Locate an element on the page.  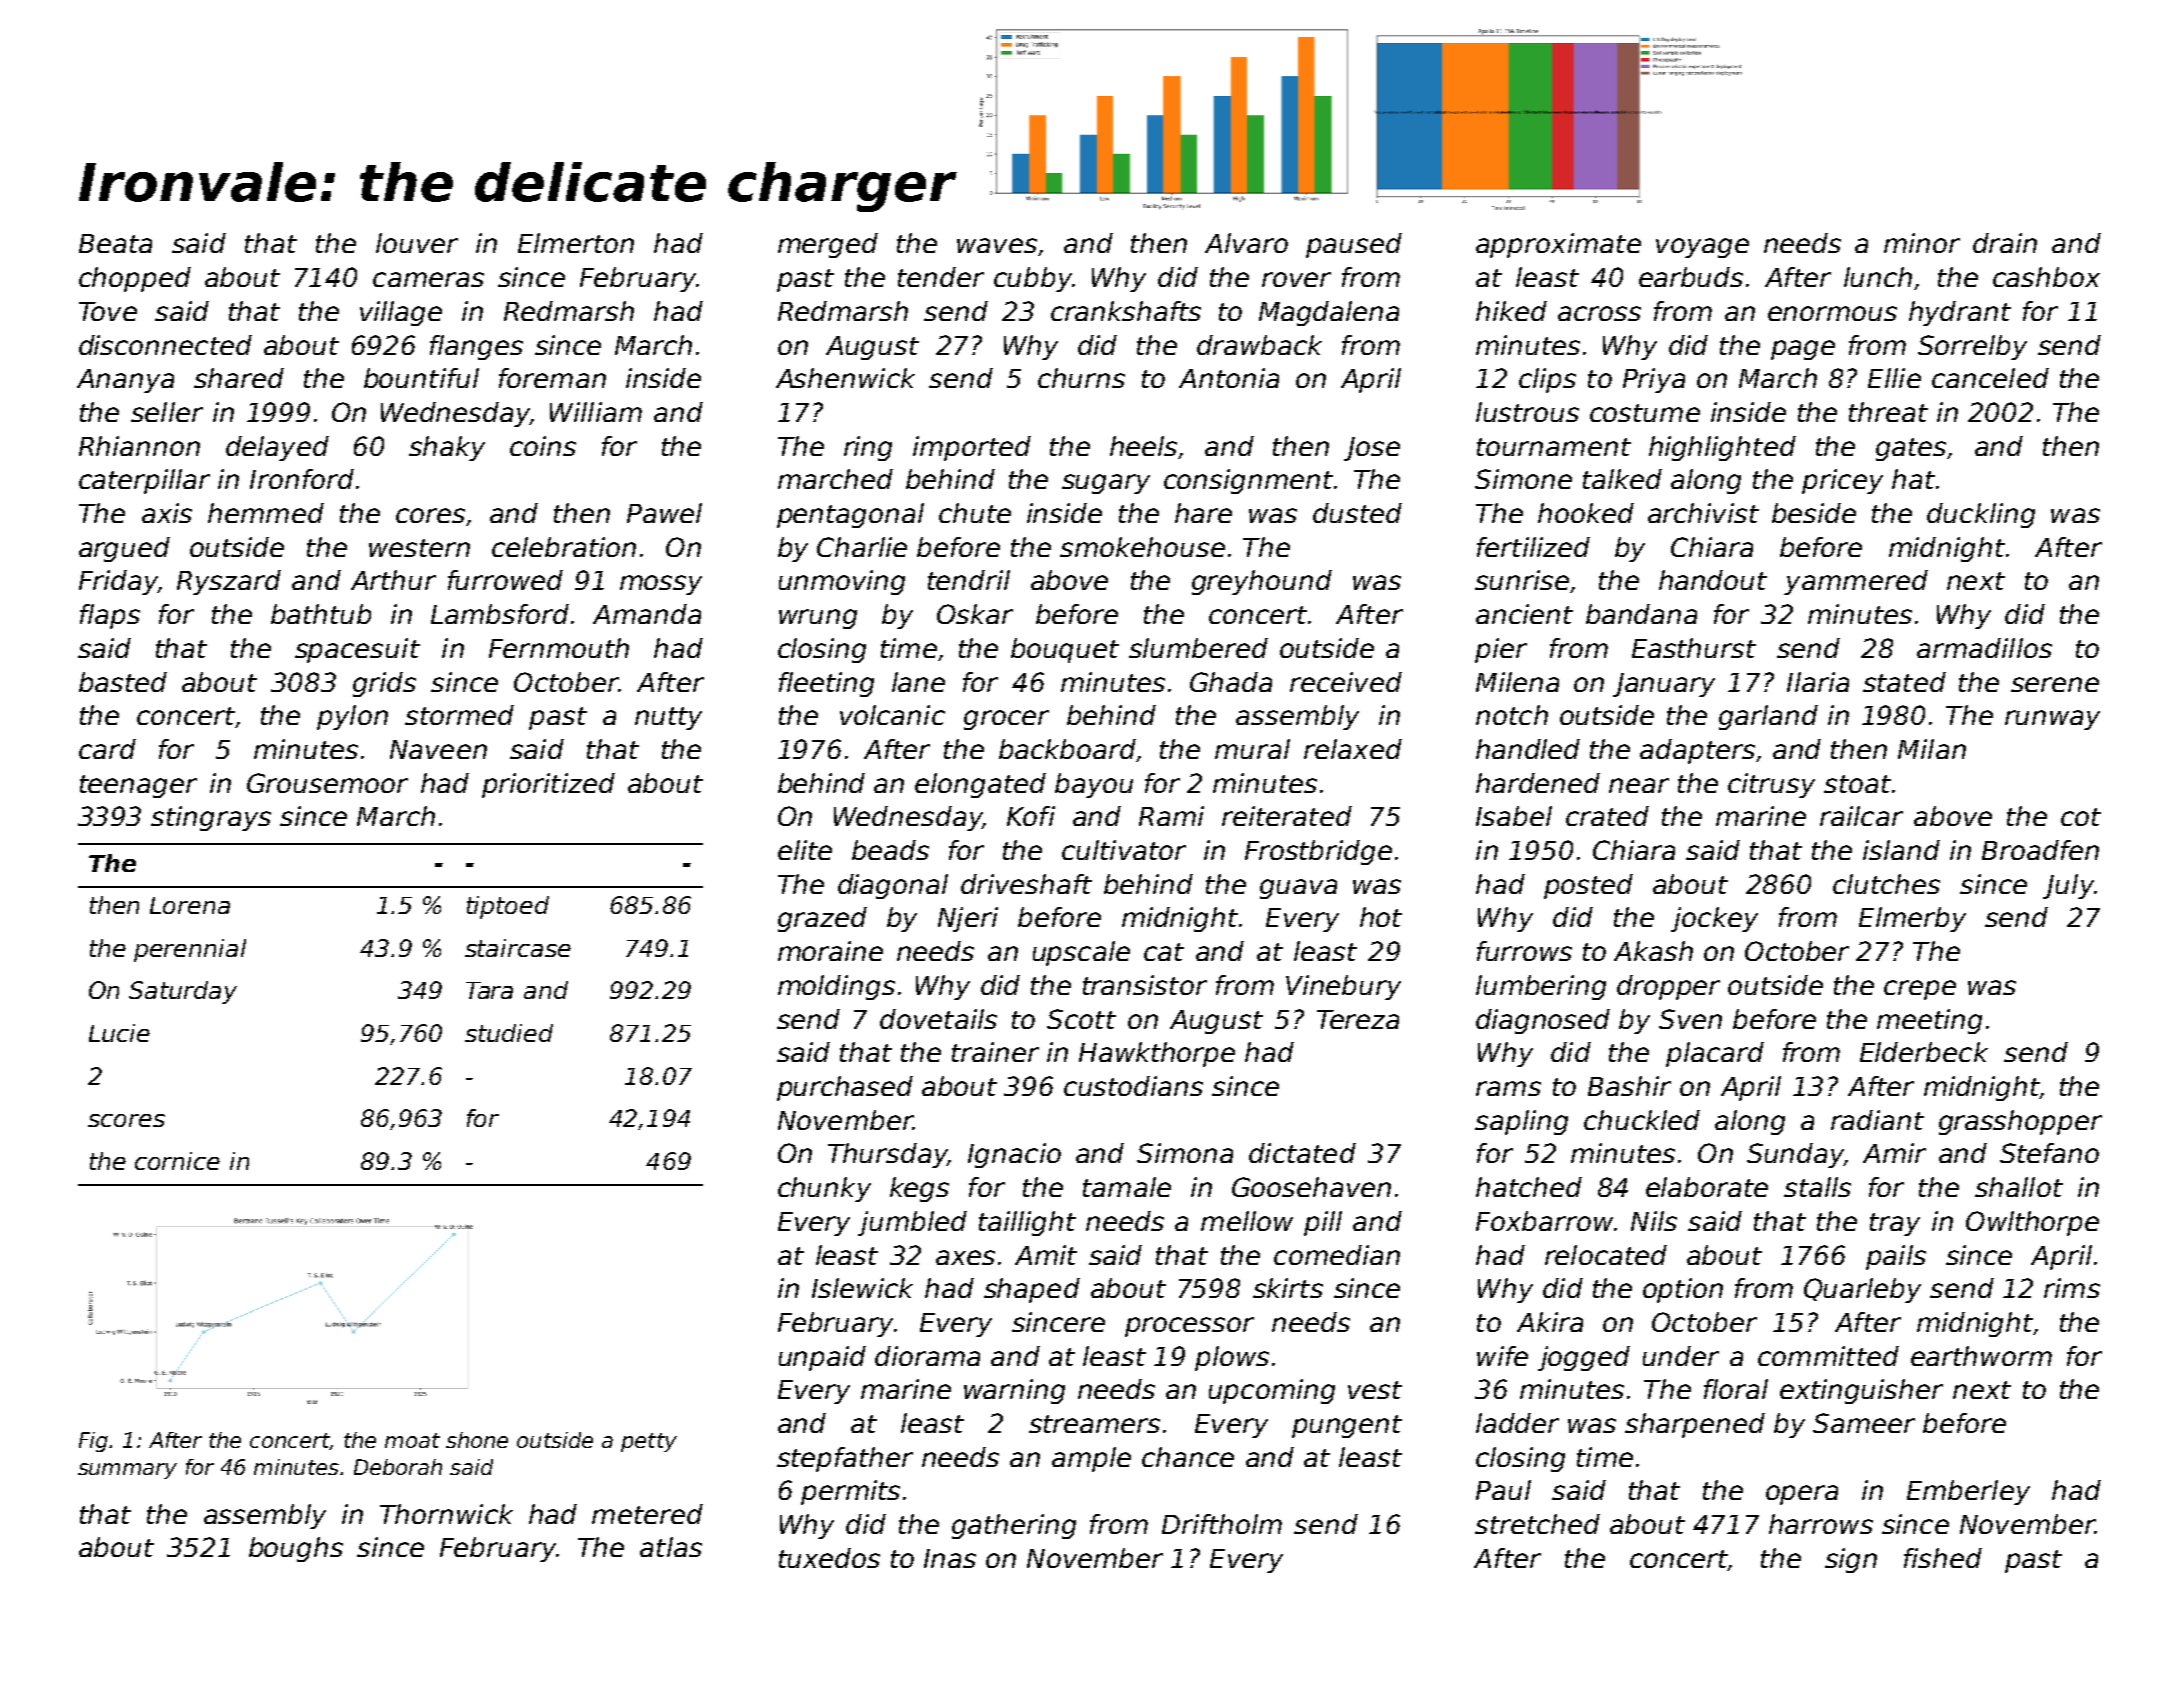
Tara is located at coordinates (489, 990).
